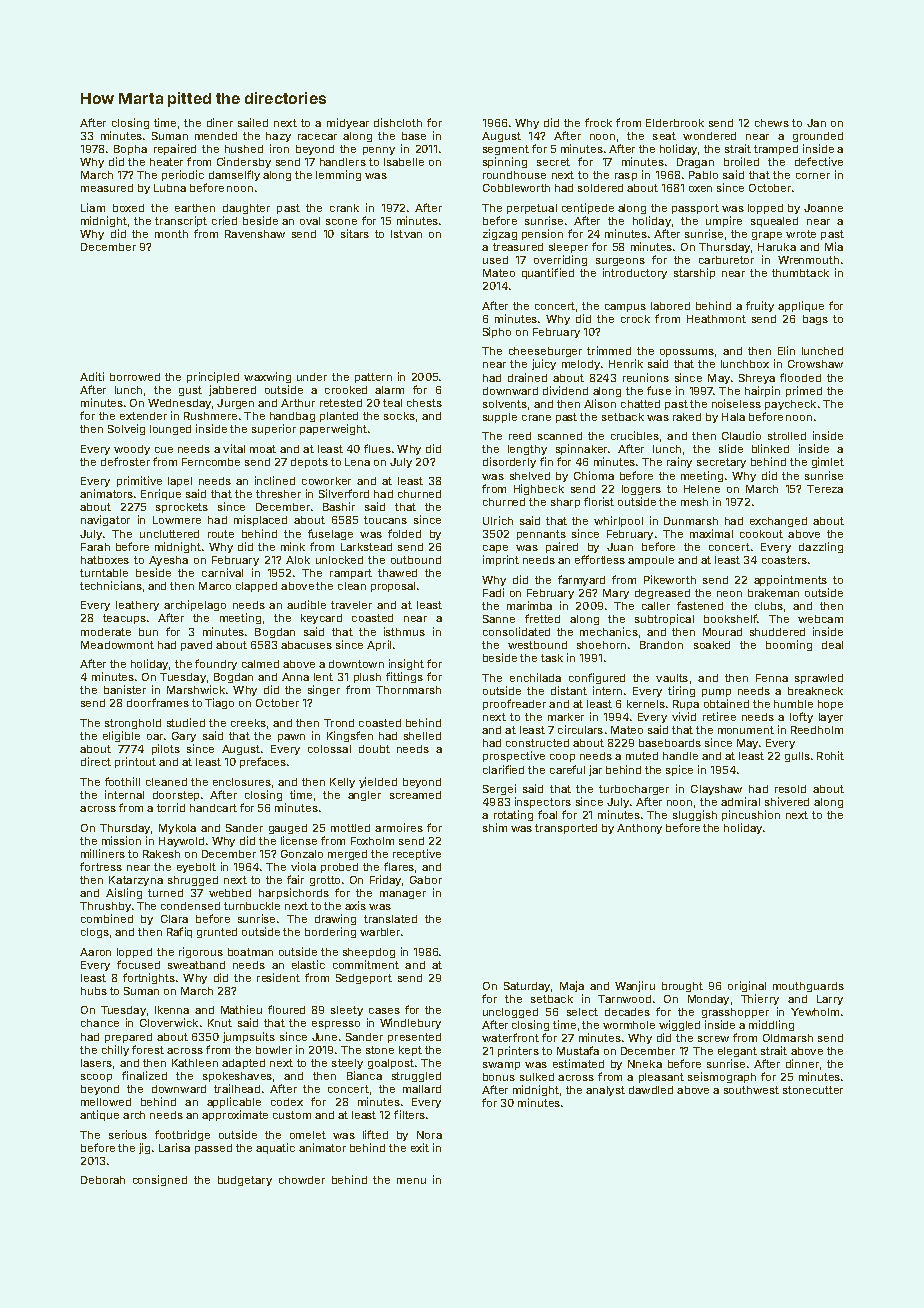 The height and width of the image is (1308, 924). Describe the element at coordinates (772, 123) in the image. I see `chews` at that location.
